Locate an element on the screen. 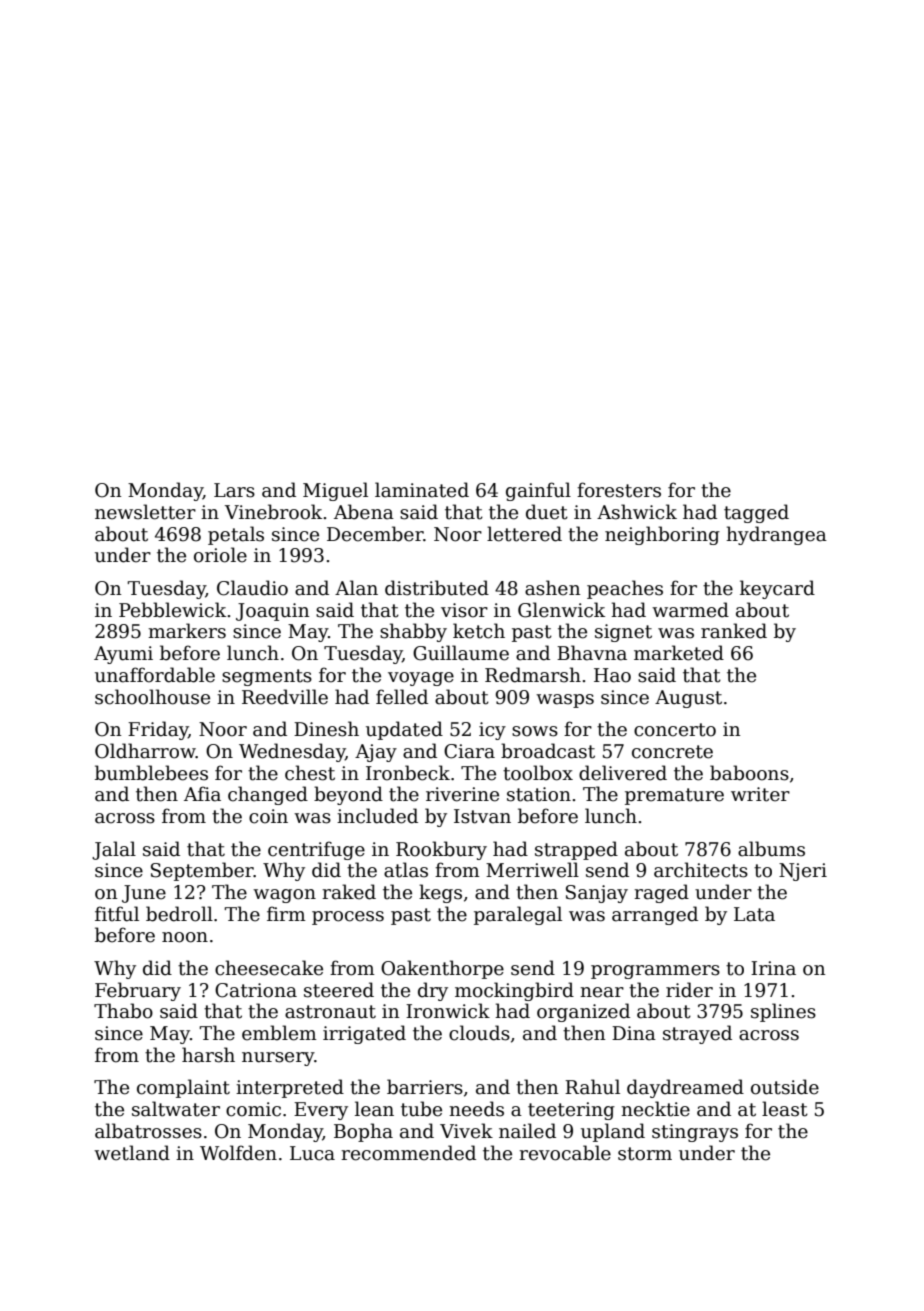 Image resolution: width=924 pixels, height=1311 pixels. Claudio is located at coordinates (252, 588).
